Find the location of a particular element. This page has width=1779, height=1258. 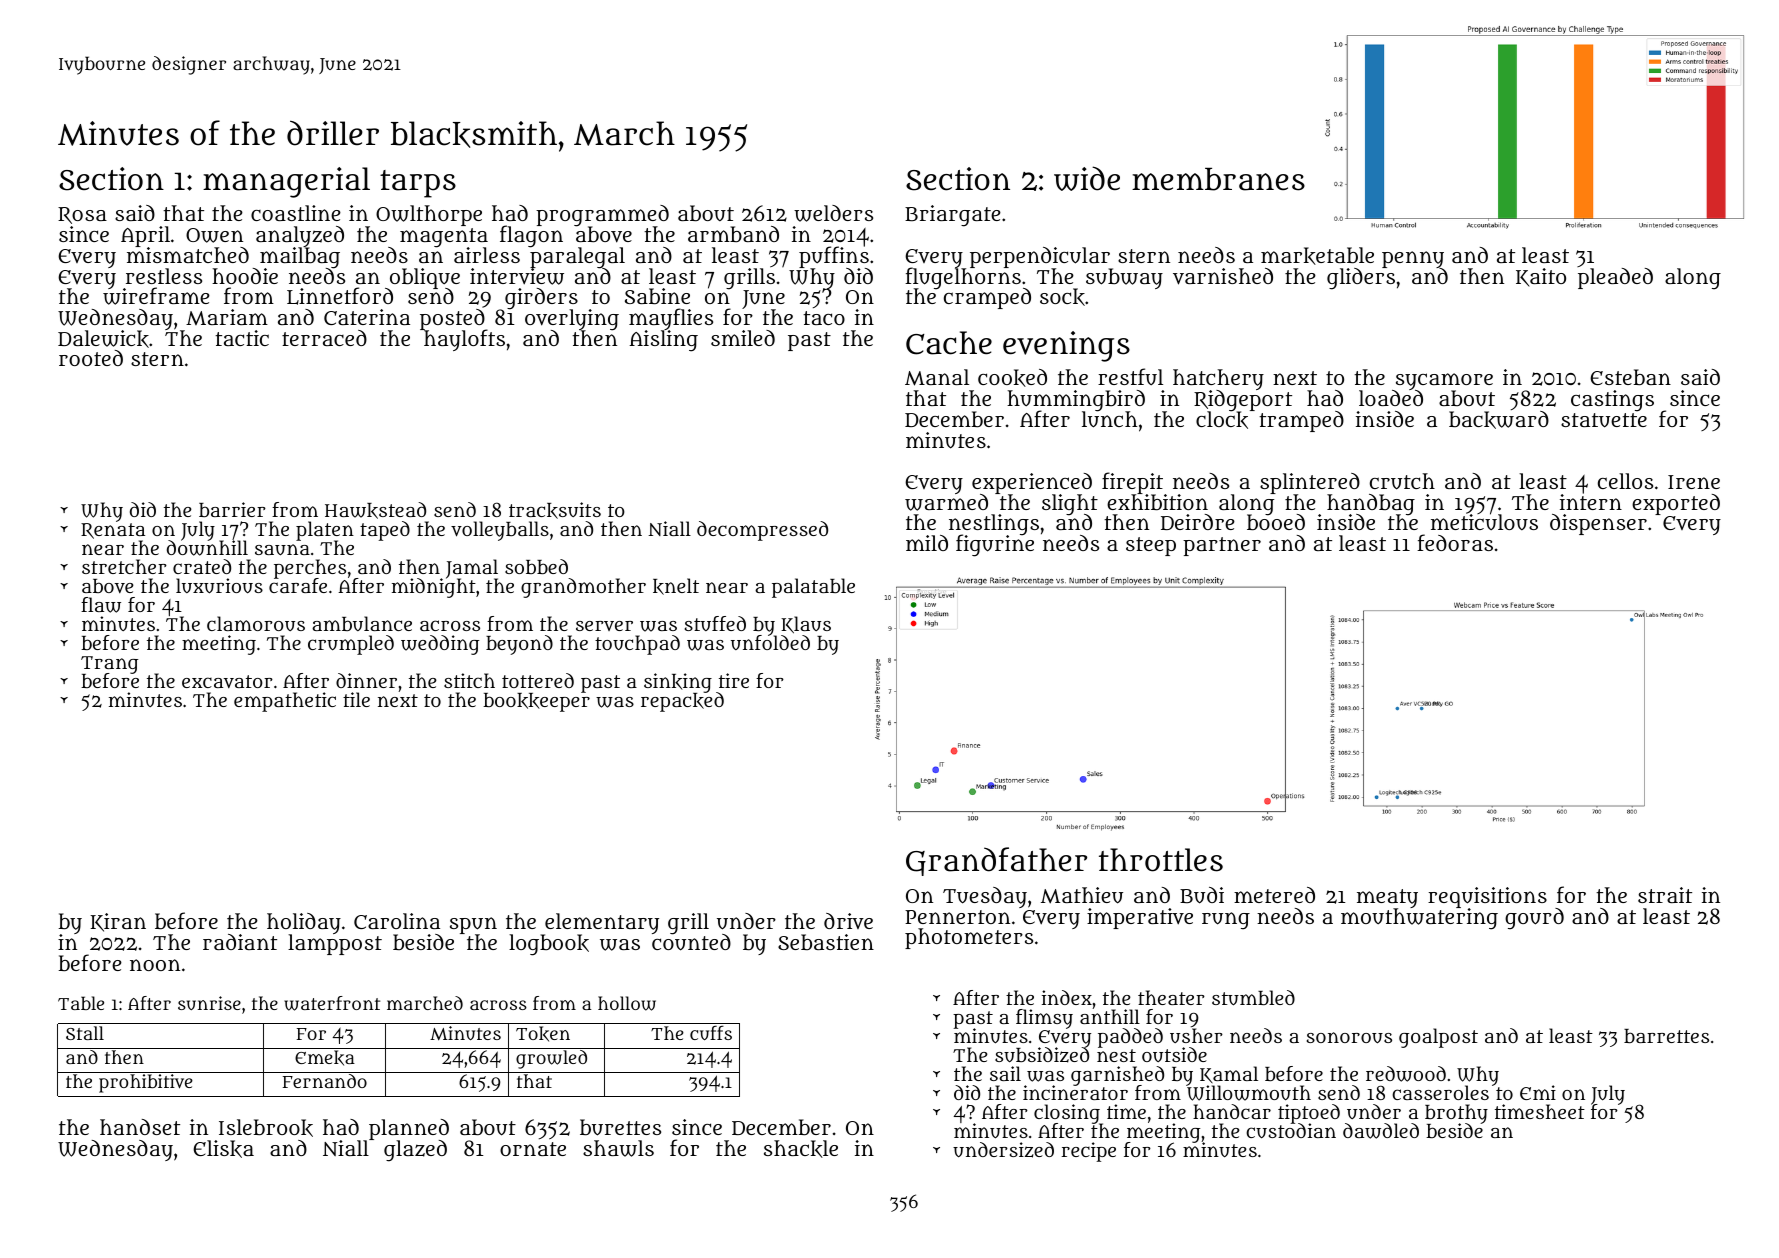

membranes is located at coordinates (1218, 179).
